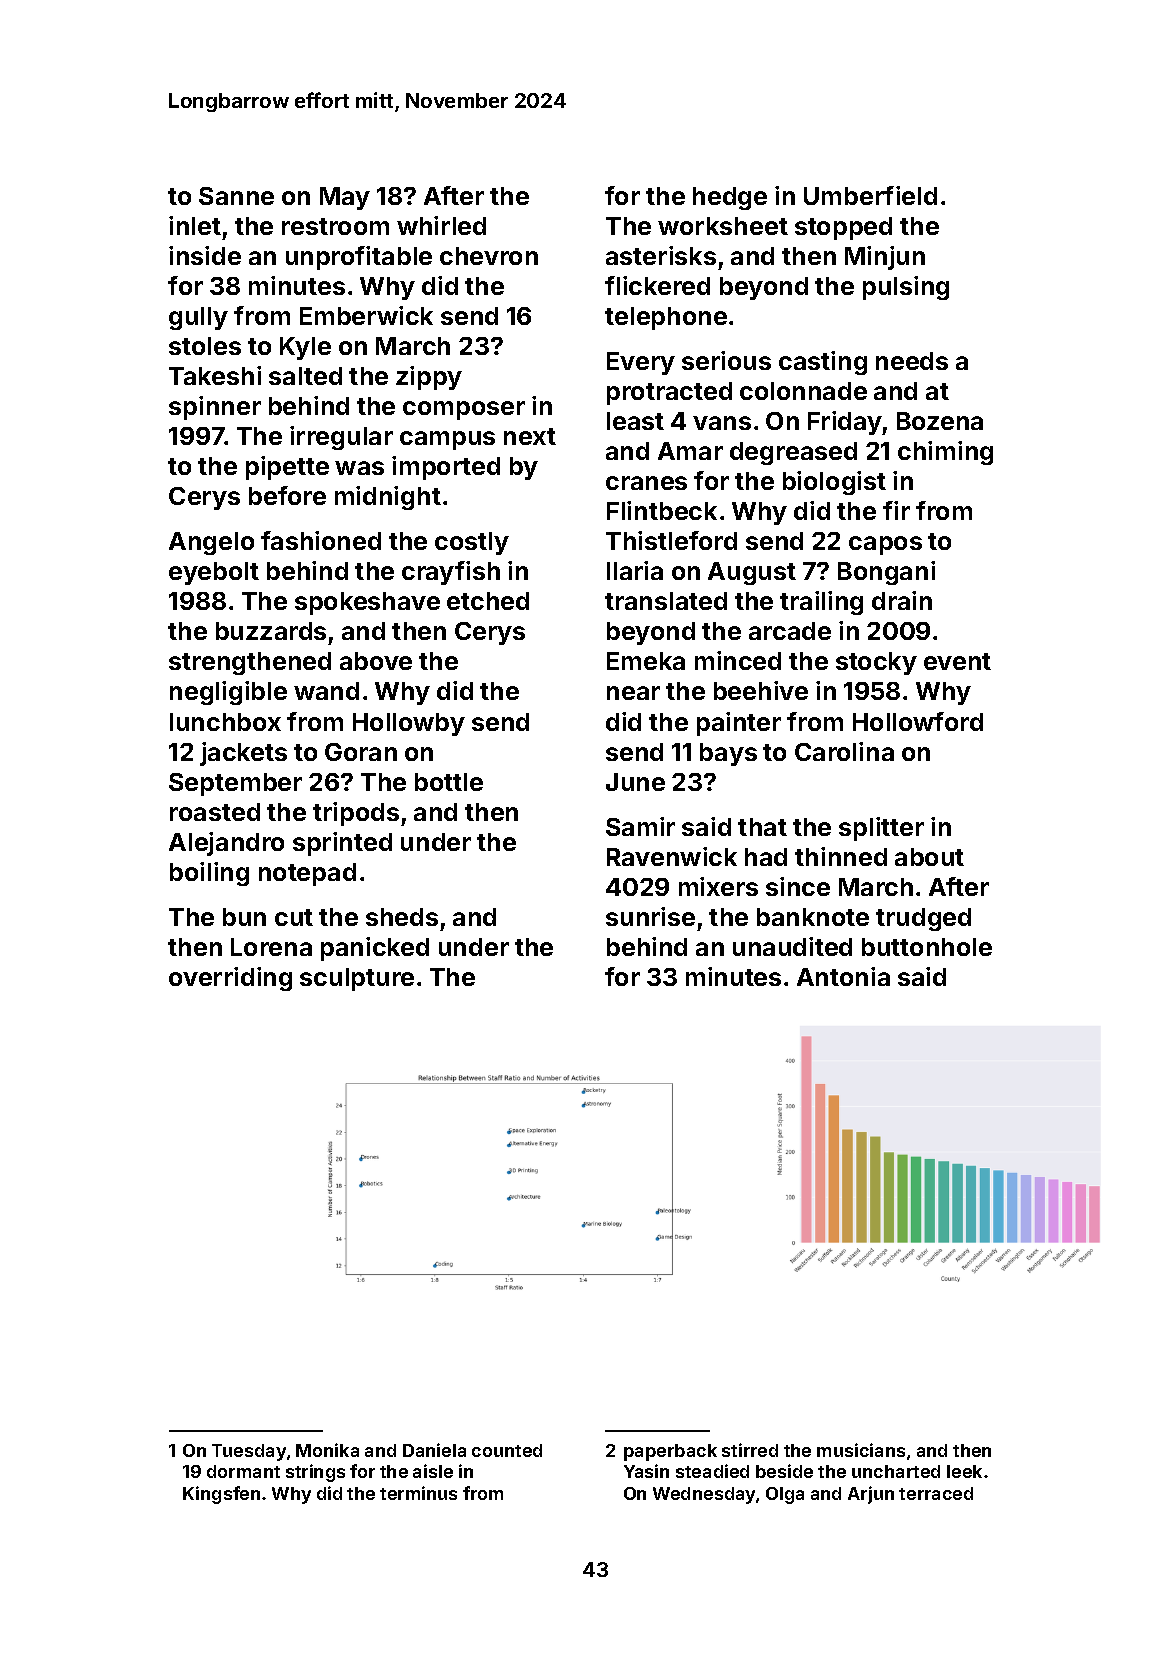 The width and height of the screenshot is (1165, 1654). Describe the element at coordinates (327, 1450) in the screenshot. I see `Monika` at that location.
